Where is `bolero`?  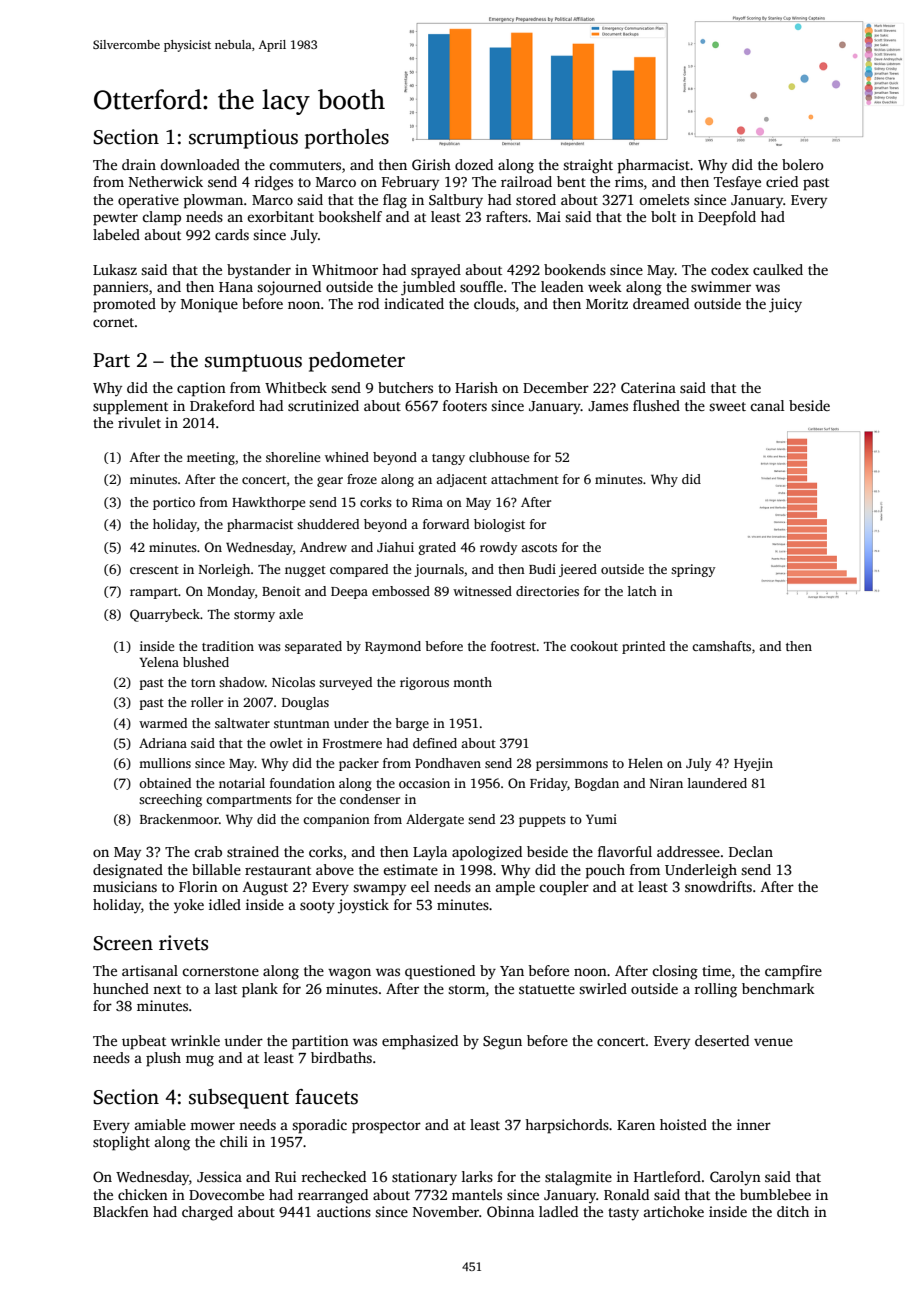 bolero is located at coordinates (803, 164).
